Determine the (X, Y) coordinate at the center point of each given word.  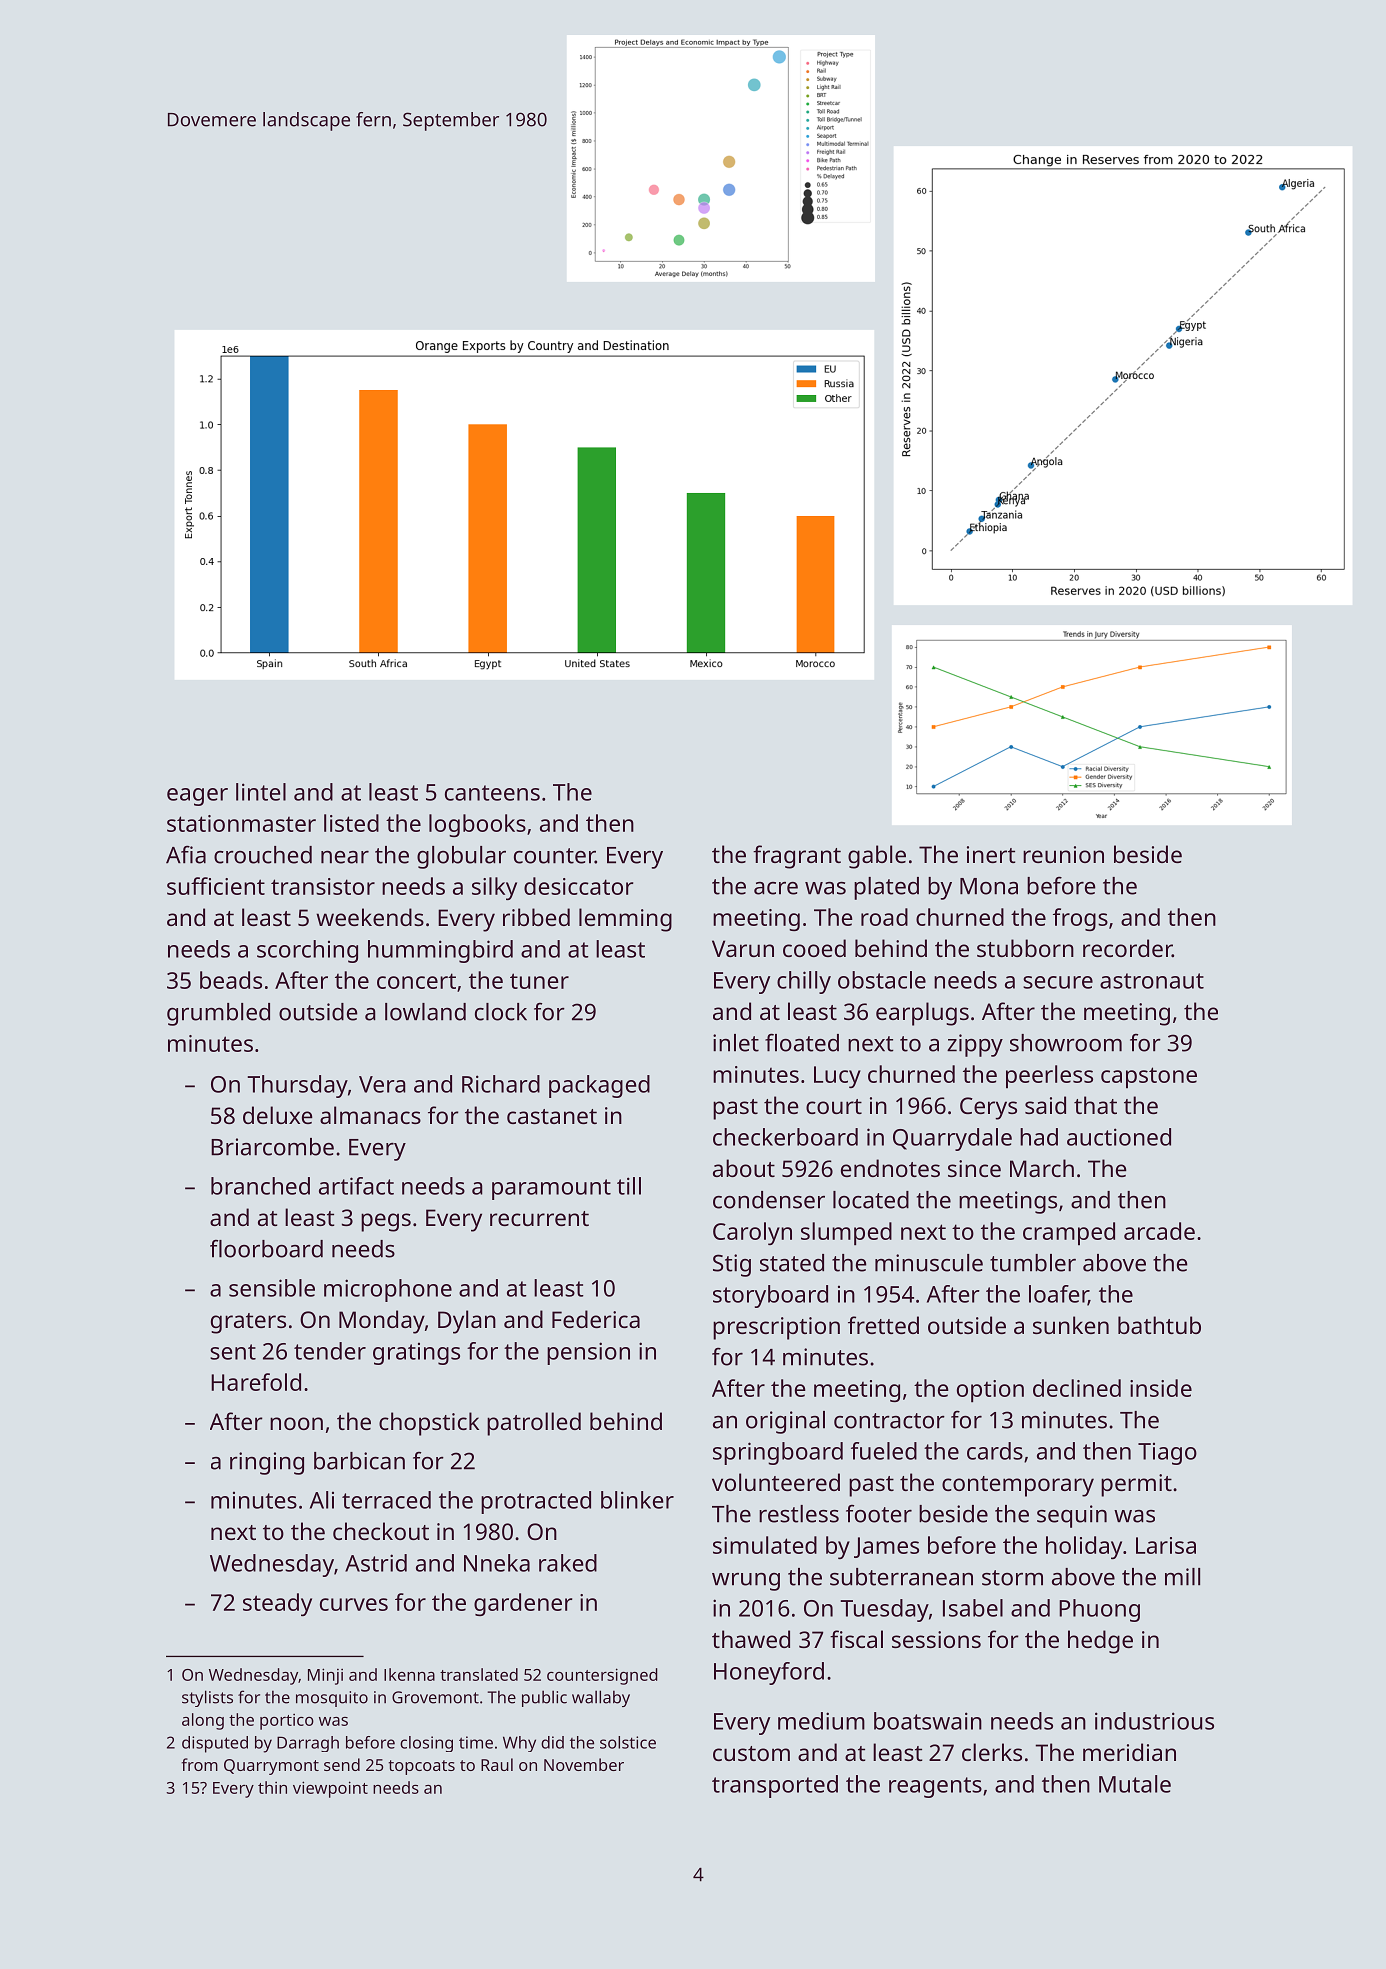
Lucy (837, 1077)
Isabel (973, 1608)
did (552, 1742)
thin (272, 1787)
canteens (492, 793)
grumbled (218, 1014)
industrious (1154, 1721)
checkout (381, 1531)
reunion (1063, 854)
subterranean (901, 1577)
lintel (261, 792)
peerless (1049, 1077)
